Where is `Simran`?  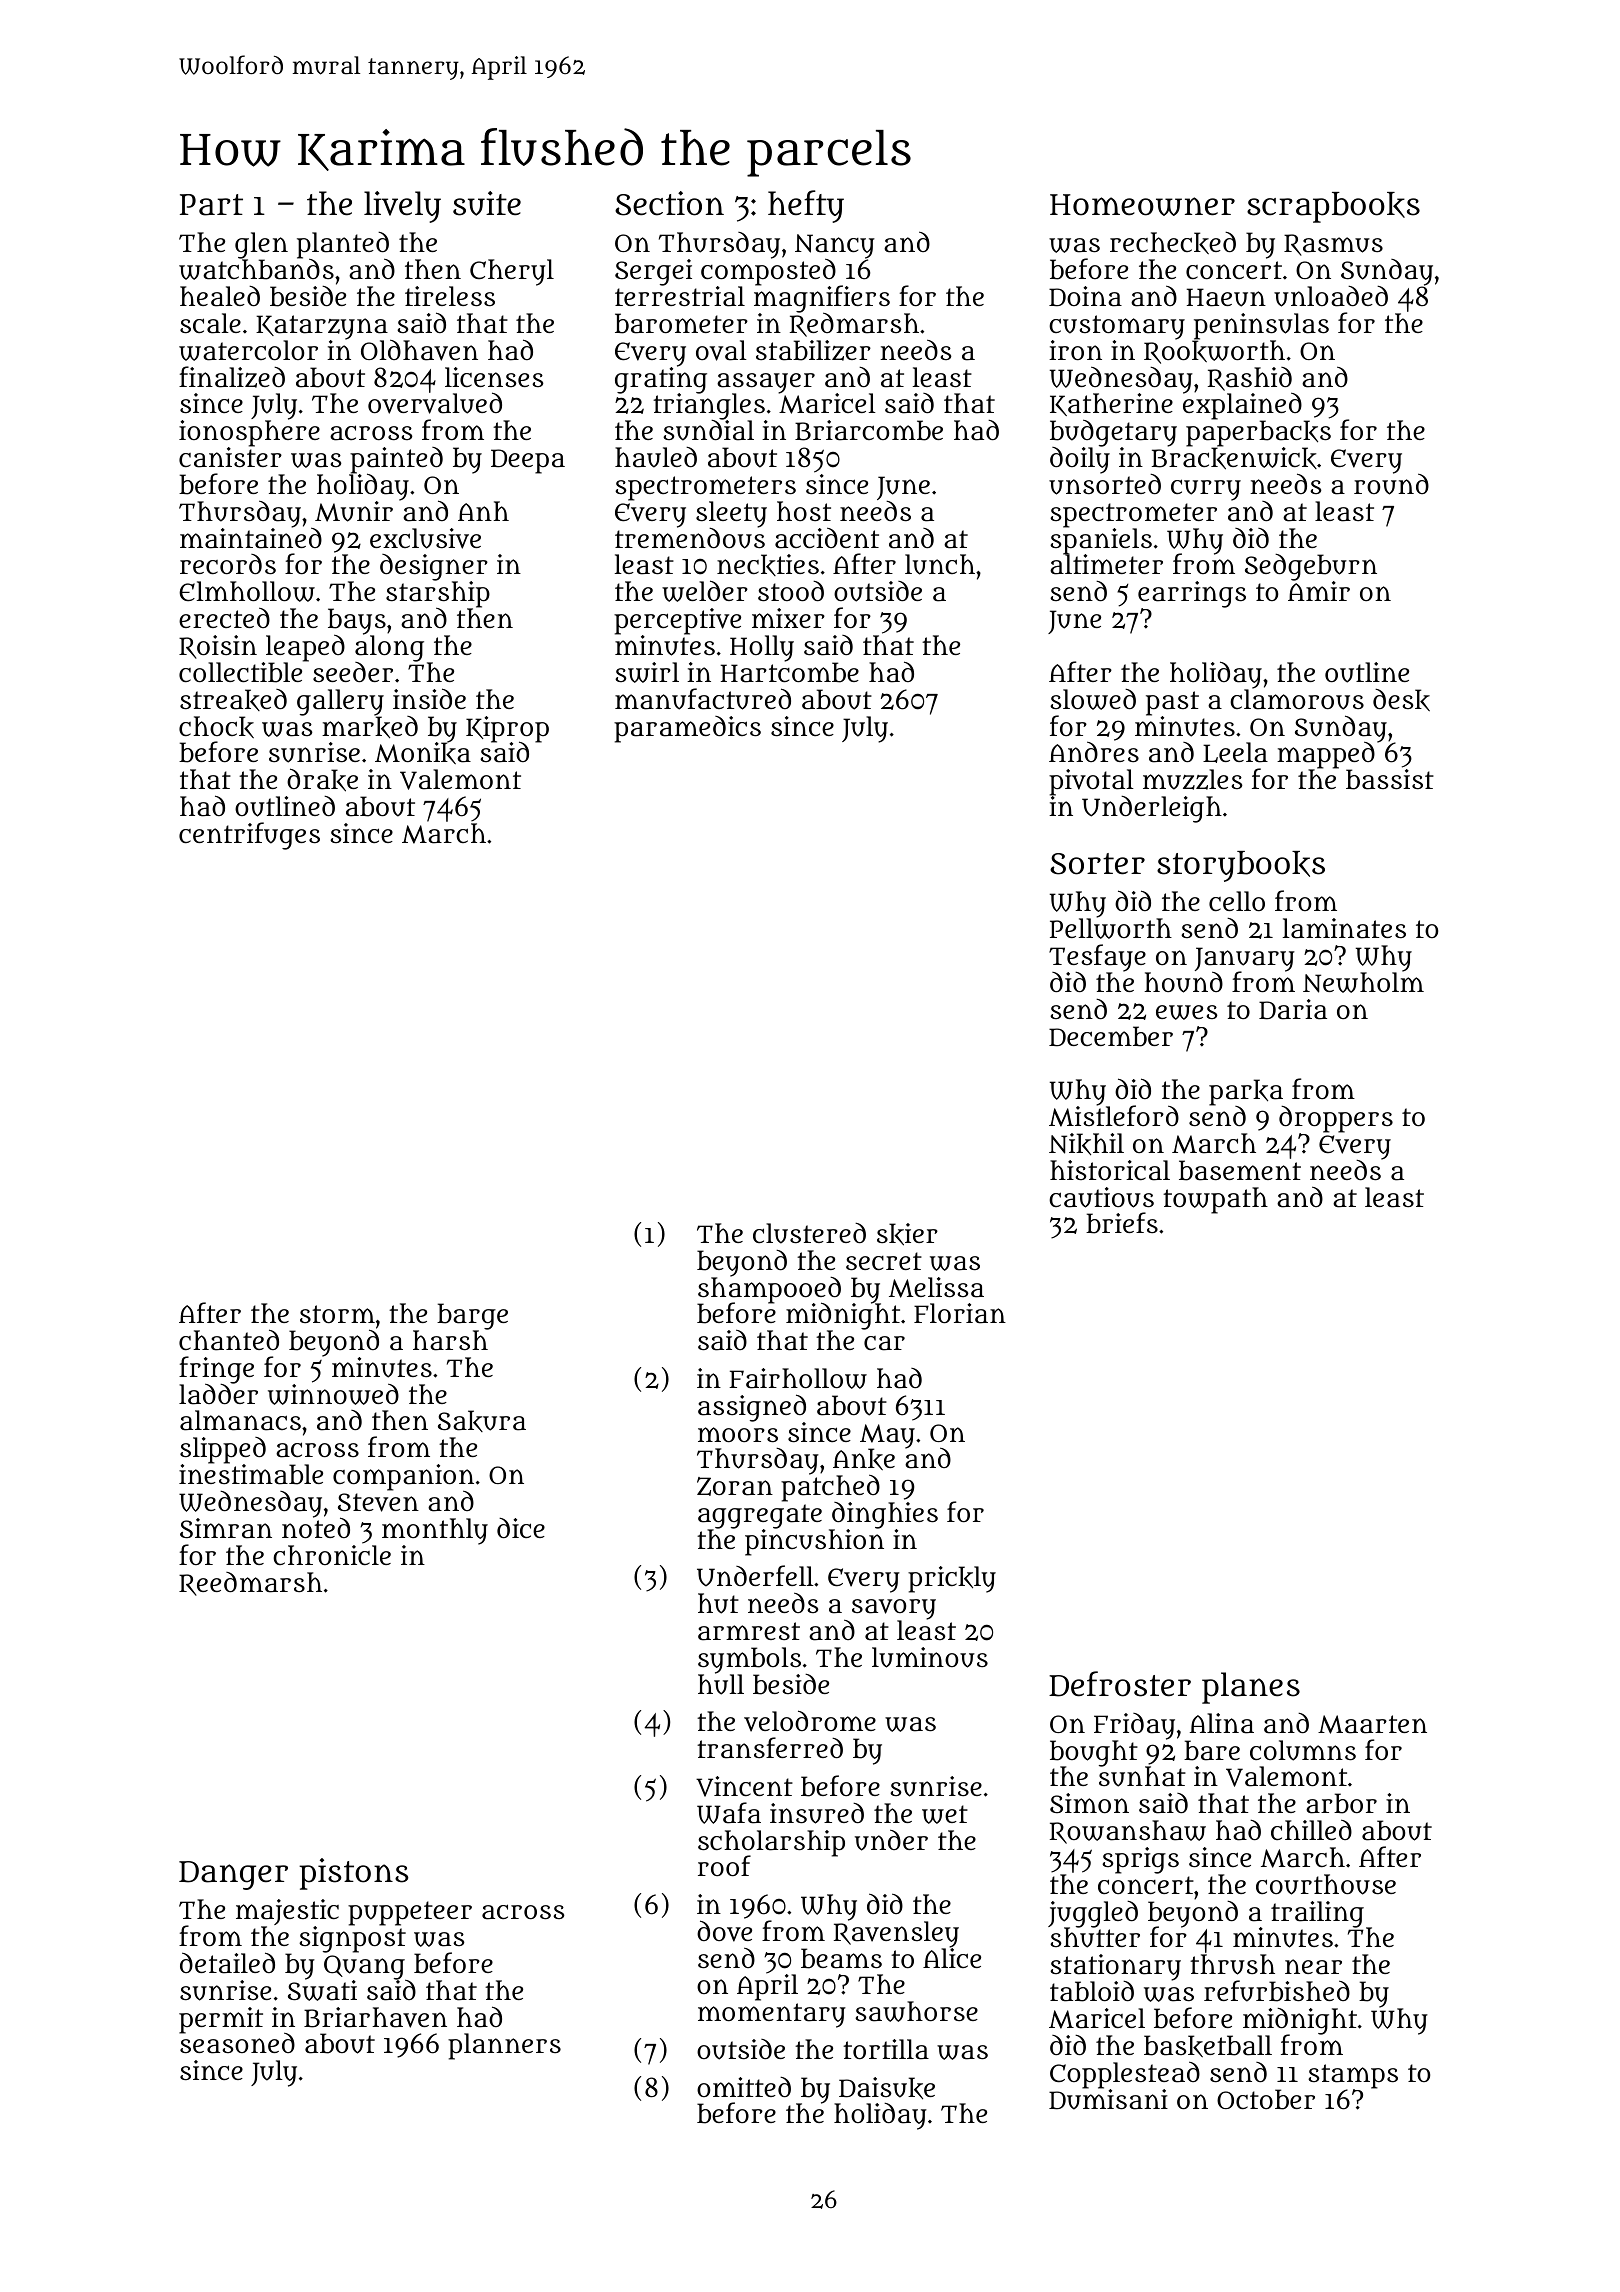 Simran is located at coordinates (226, 1528).
